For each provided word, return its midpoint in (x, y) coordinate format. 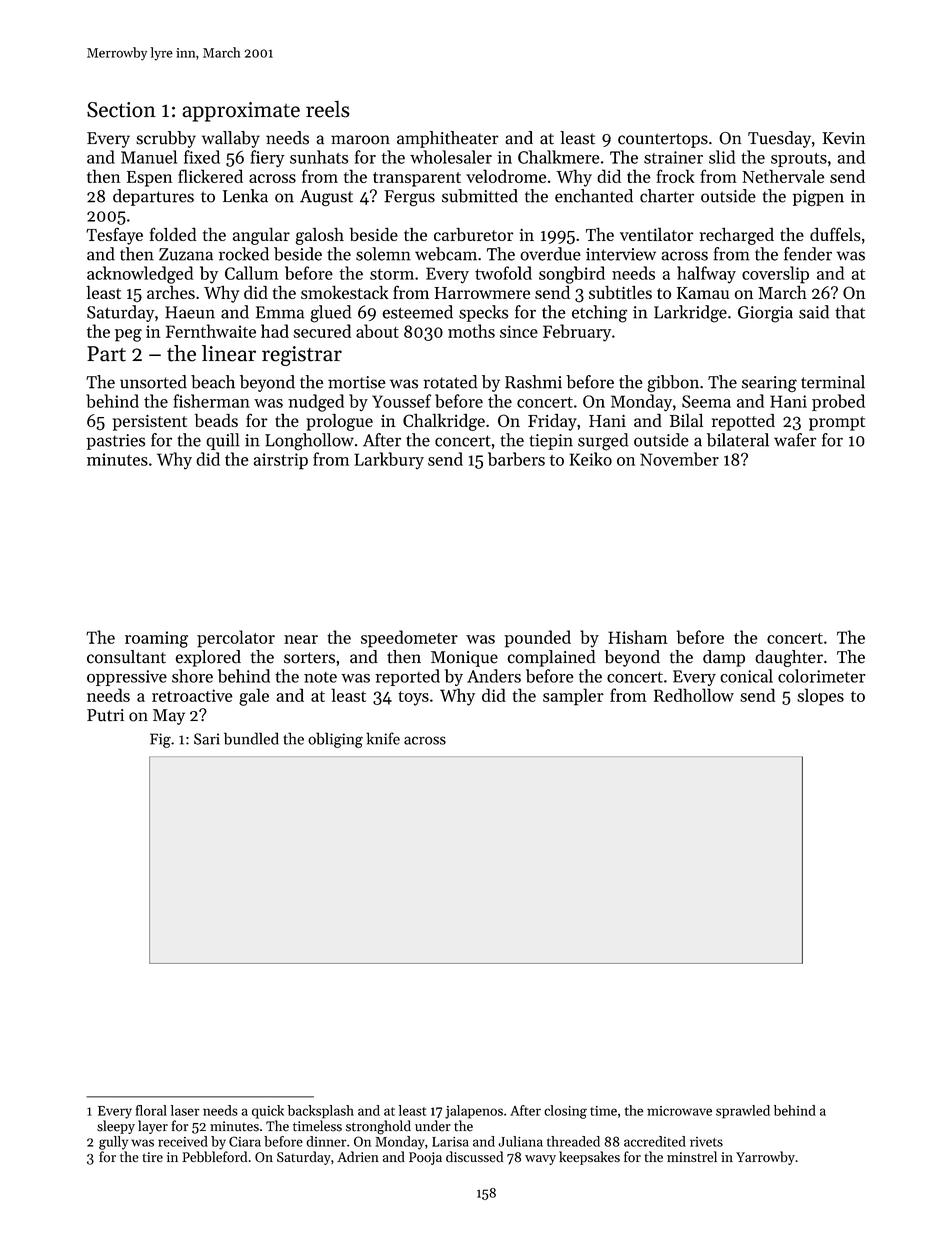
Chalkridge (444, 422)
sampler (573, 697)
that (850, 312)
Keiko (590, 459)
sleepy (116, 1127)
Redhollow (694, 695)
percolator (236, 639)
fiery (267, 158)
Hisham (638, 637)
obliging (335, 740)
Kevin (844, 138)
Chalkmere (559, 157)
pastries (115, 442)
